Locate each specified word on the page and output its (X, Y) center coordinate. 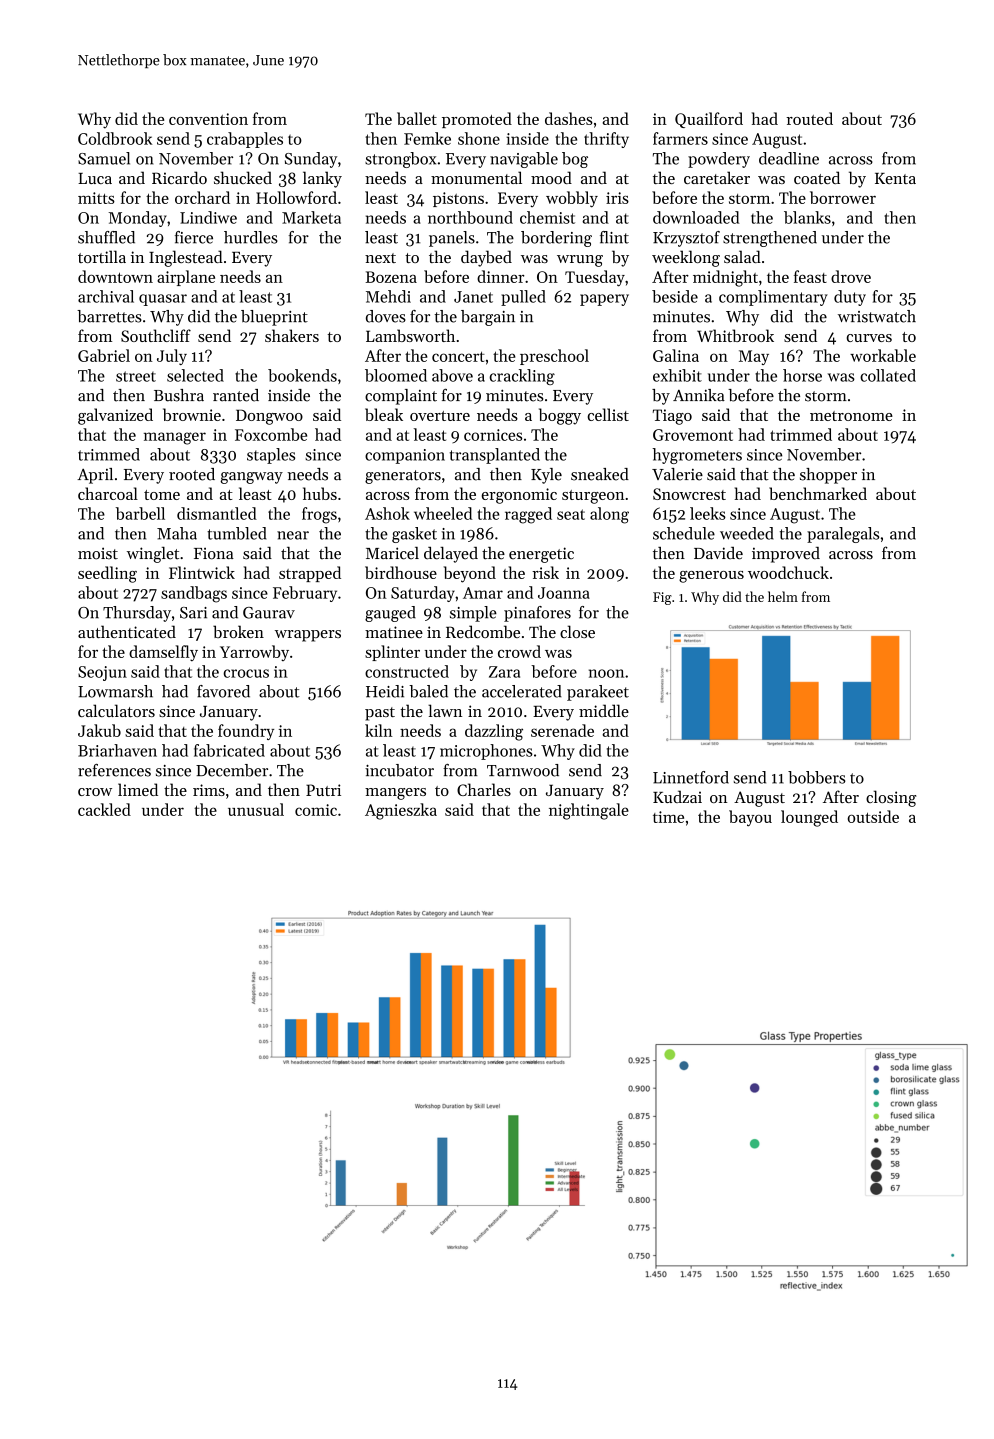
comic (316, 810)
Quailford (709, 120)
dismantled (217, 513)
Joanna (564, 593)
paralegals (843, 535)
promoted (477, 120)
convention (208, 119)
